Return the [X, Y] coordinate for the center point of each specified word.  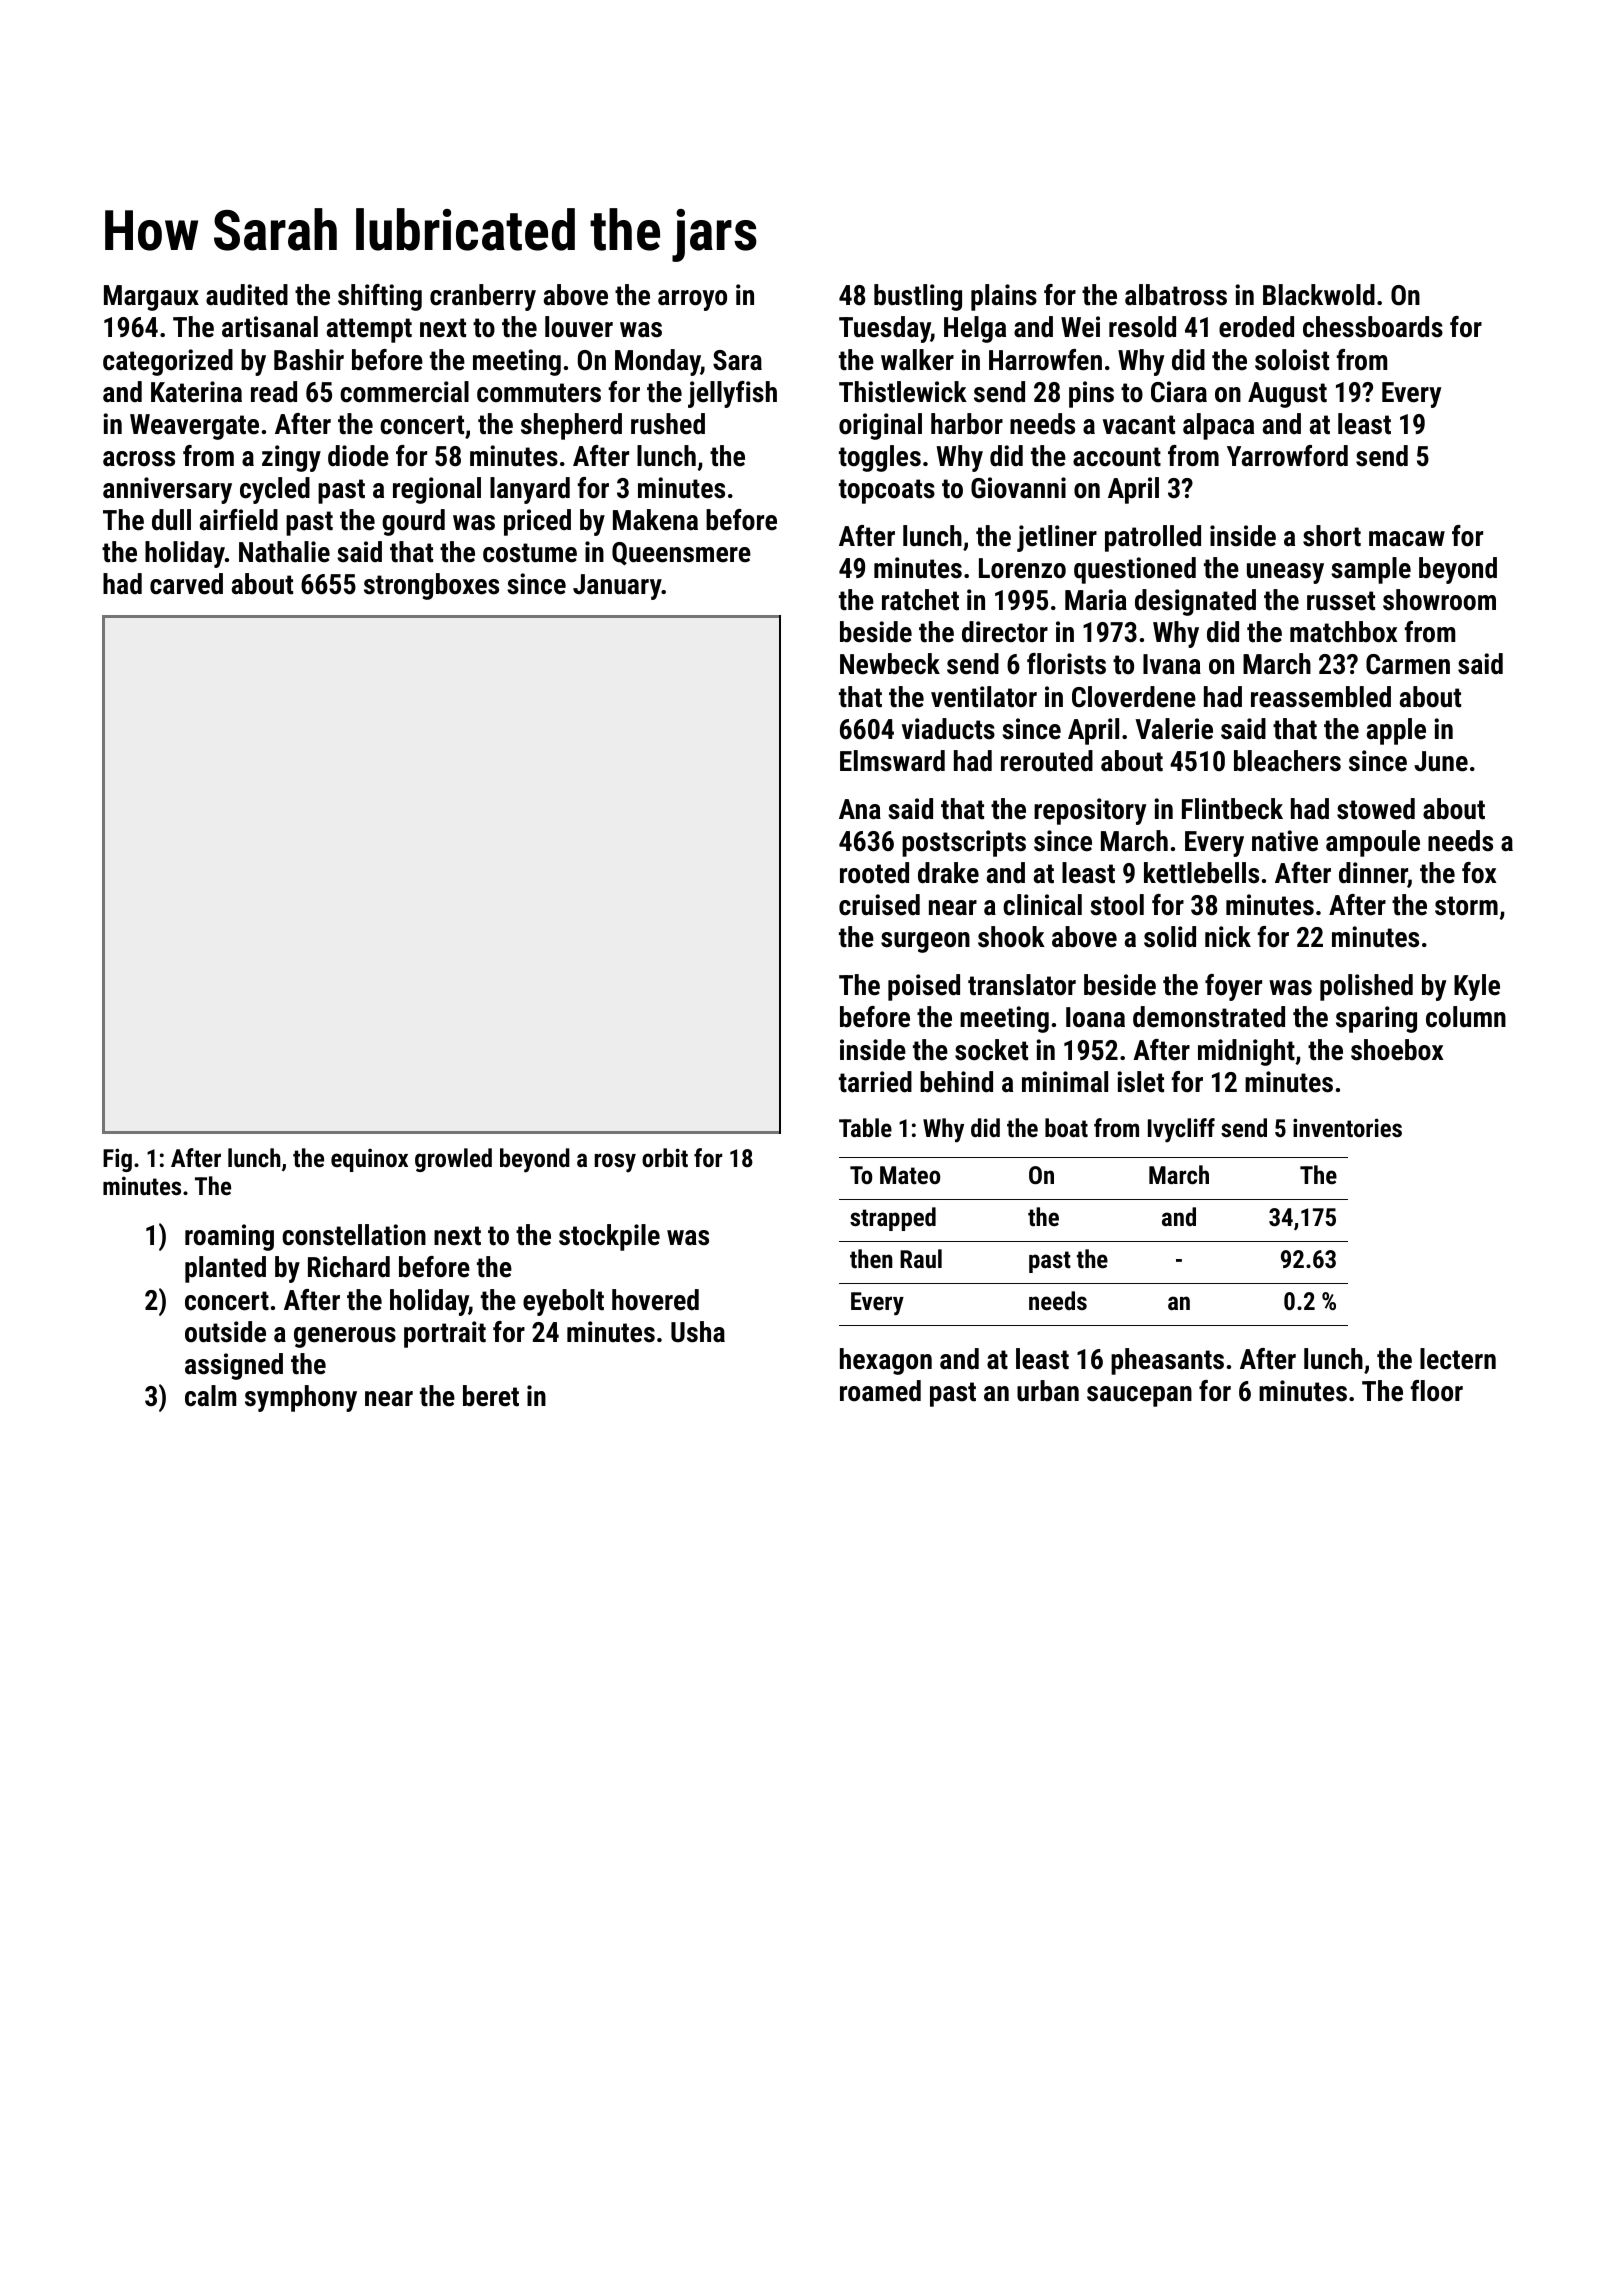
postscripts [964, 843]
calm [210, 1396]
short [1332, 536]
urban [1048, 1391]
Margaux [151, 298]
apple [1396, 731]
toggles [880, 458]
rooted [874, 873]
